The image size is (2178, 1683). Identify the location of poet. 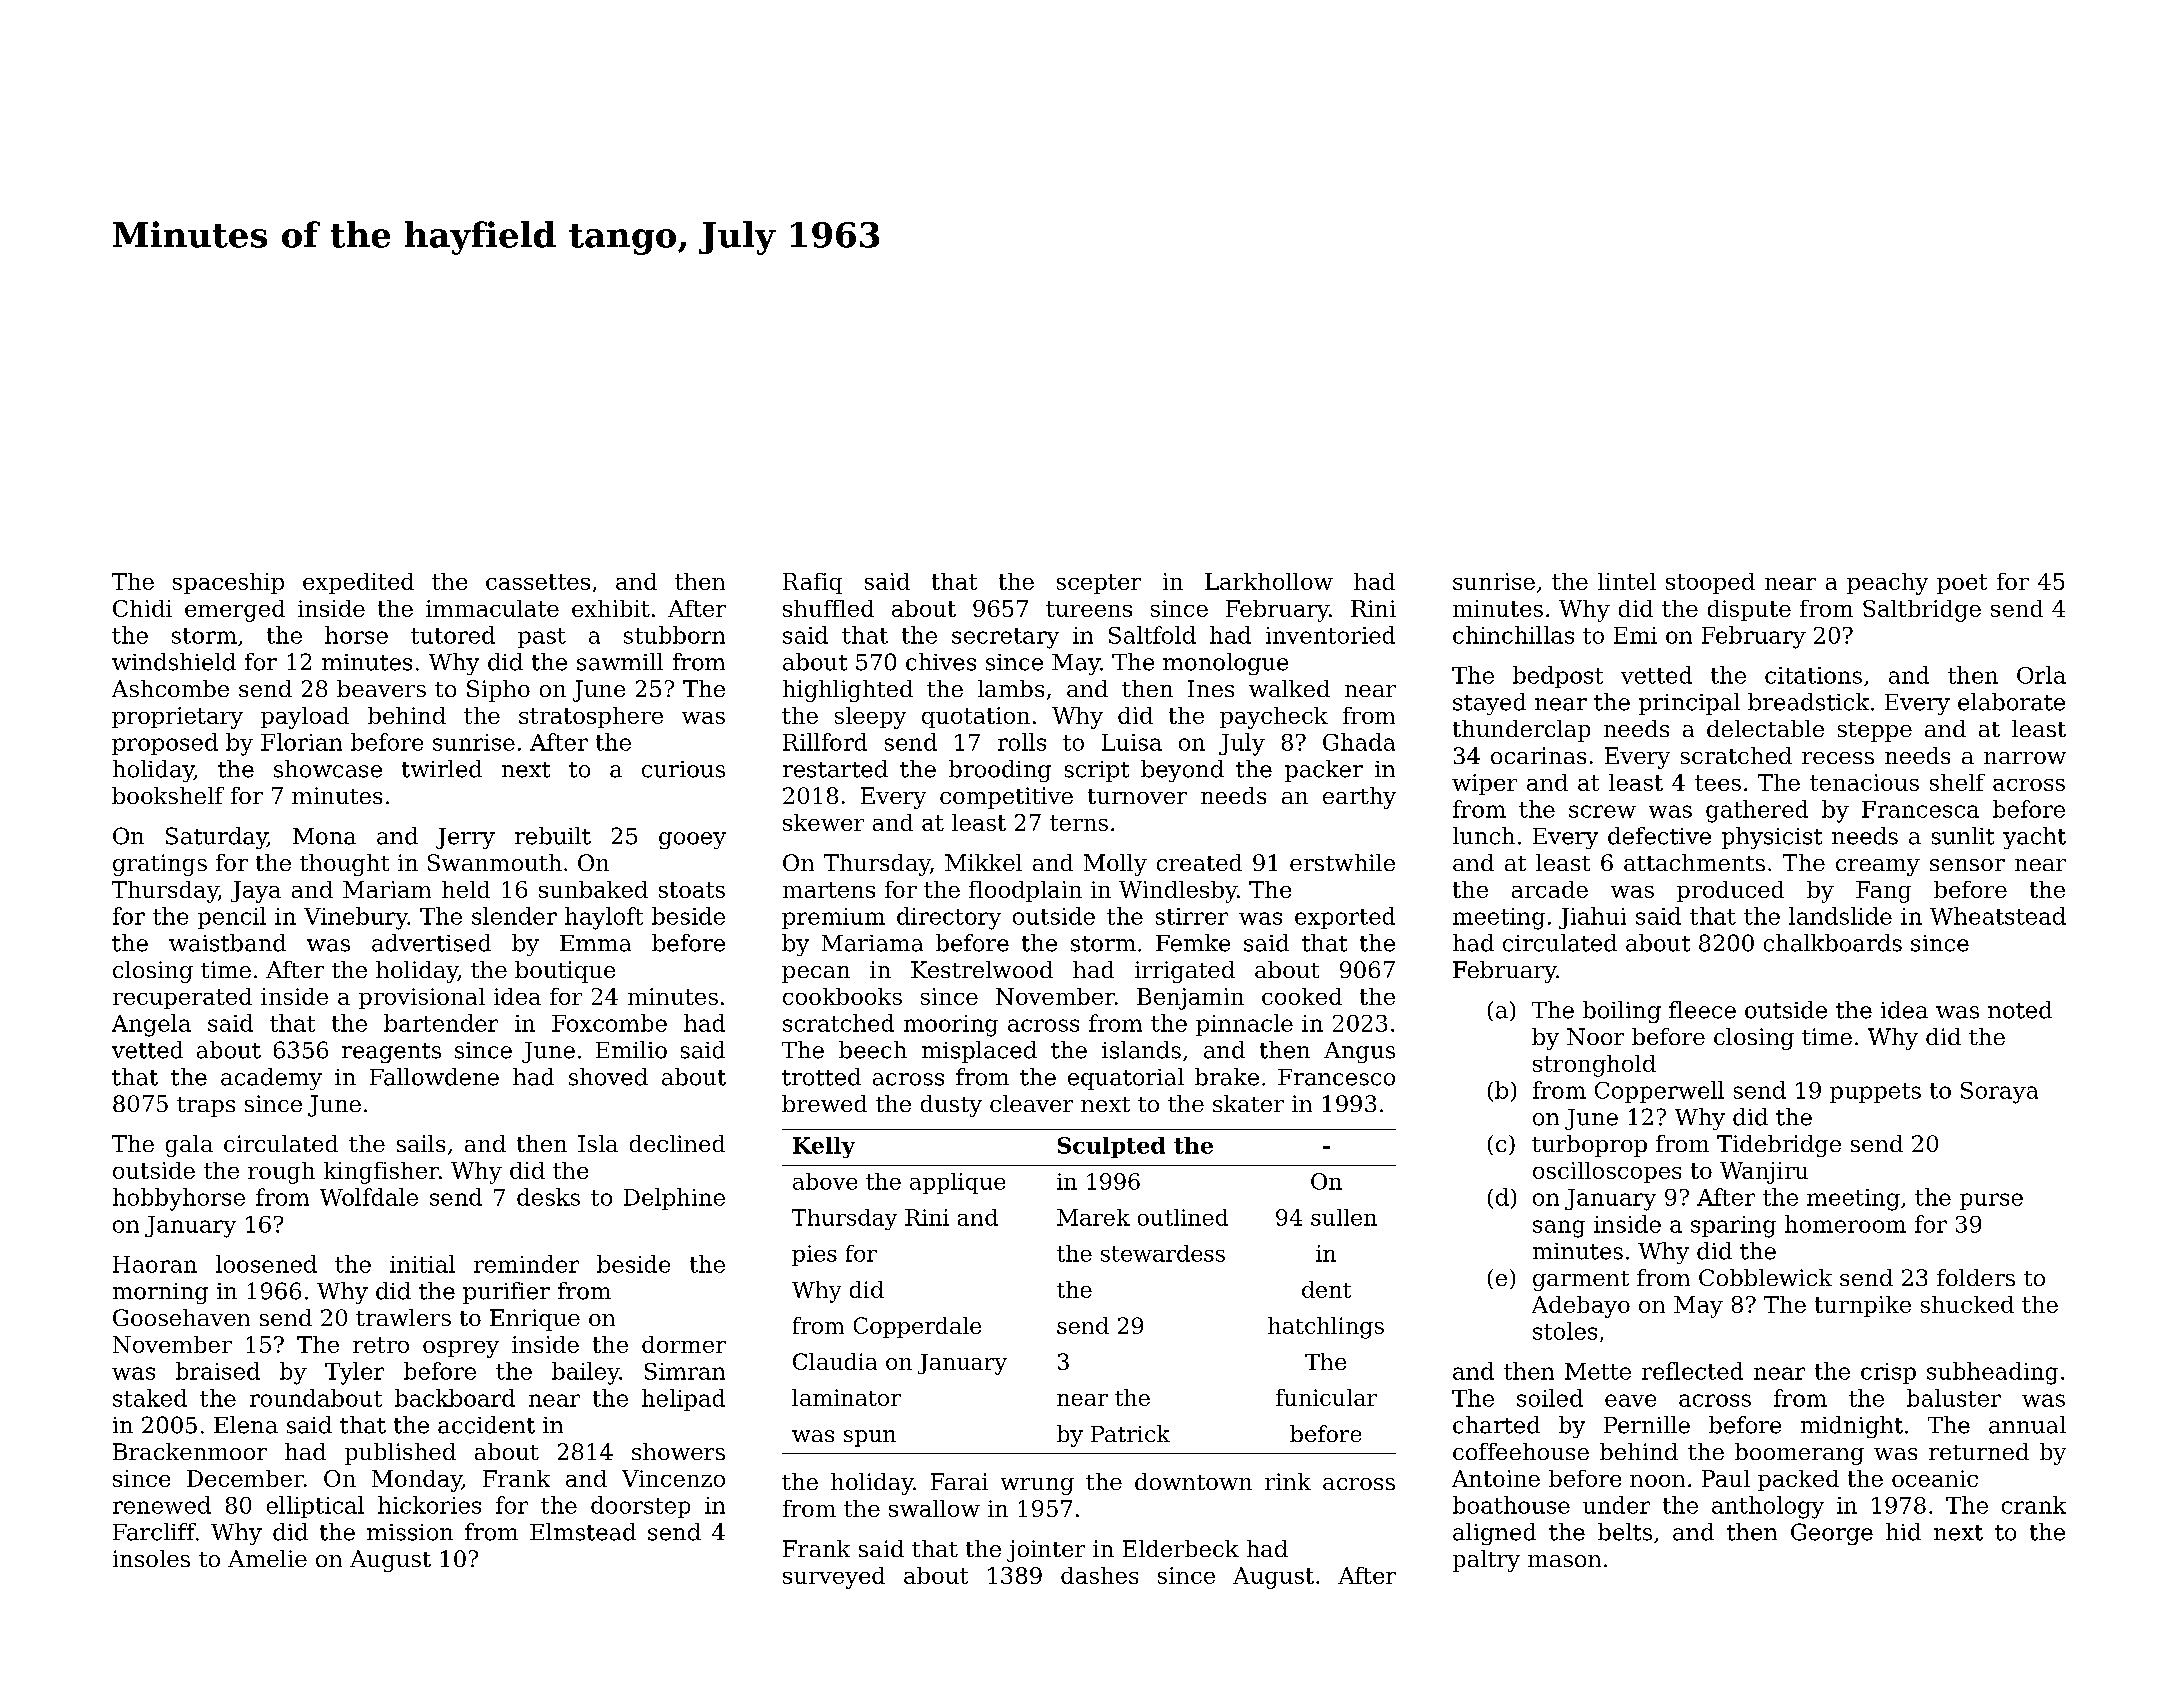
(1962, 584).
